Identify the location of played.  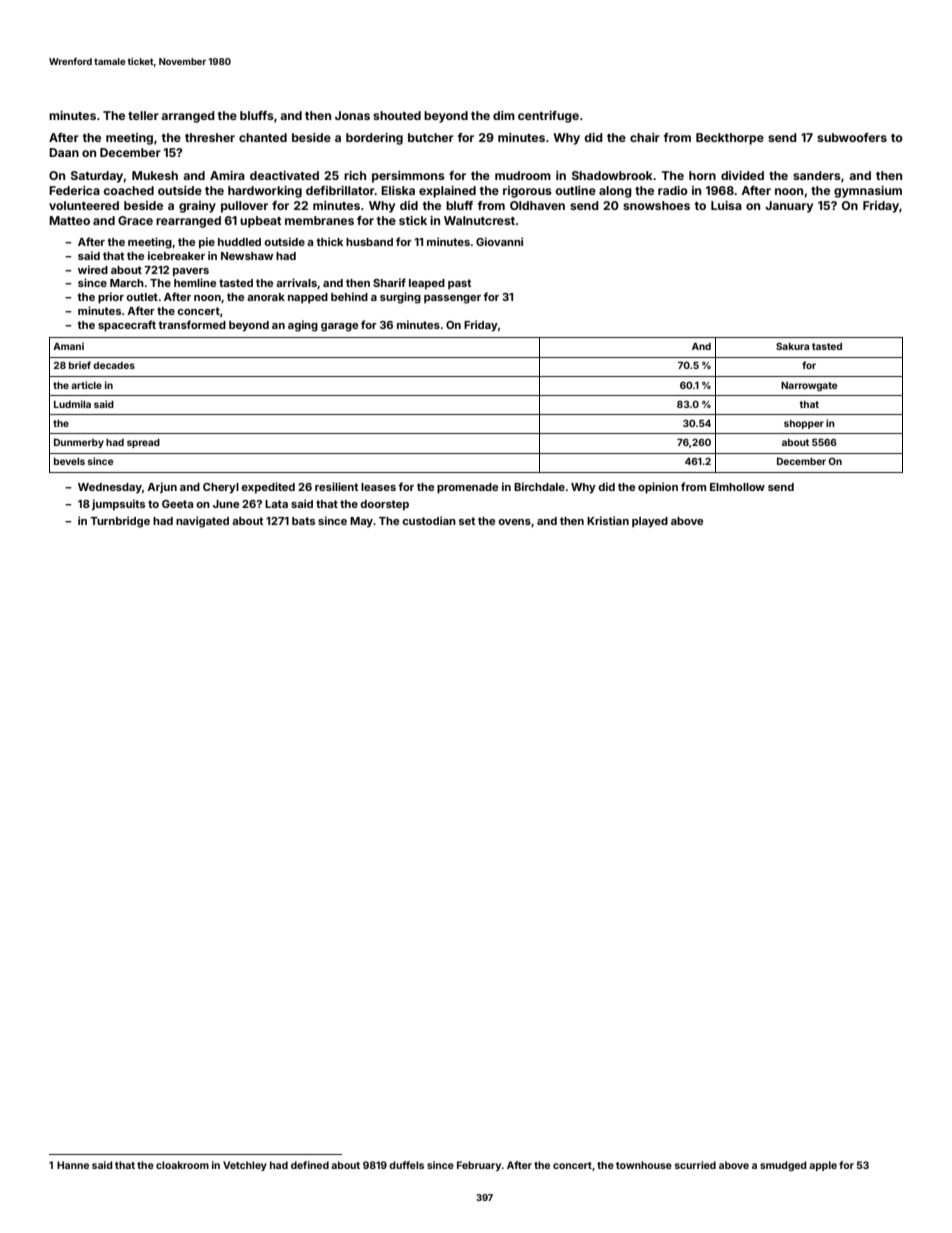
(650, 522).
